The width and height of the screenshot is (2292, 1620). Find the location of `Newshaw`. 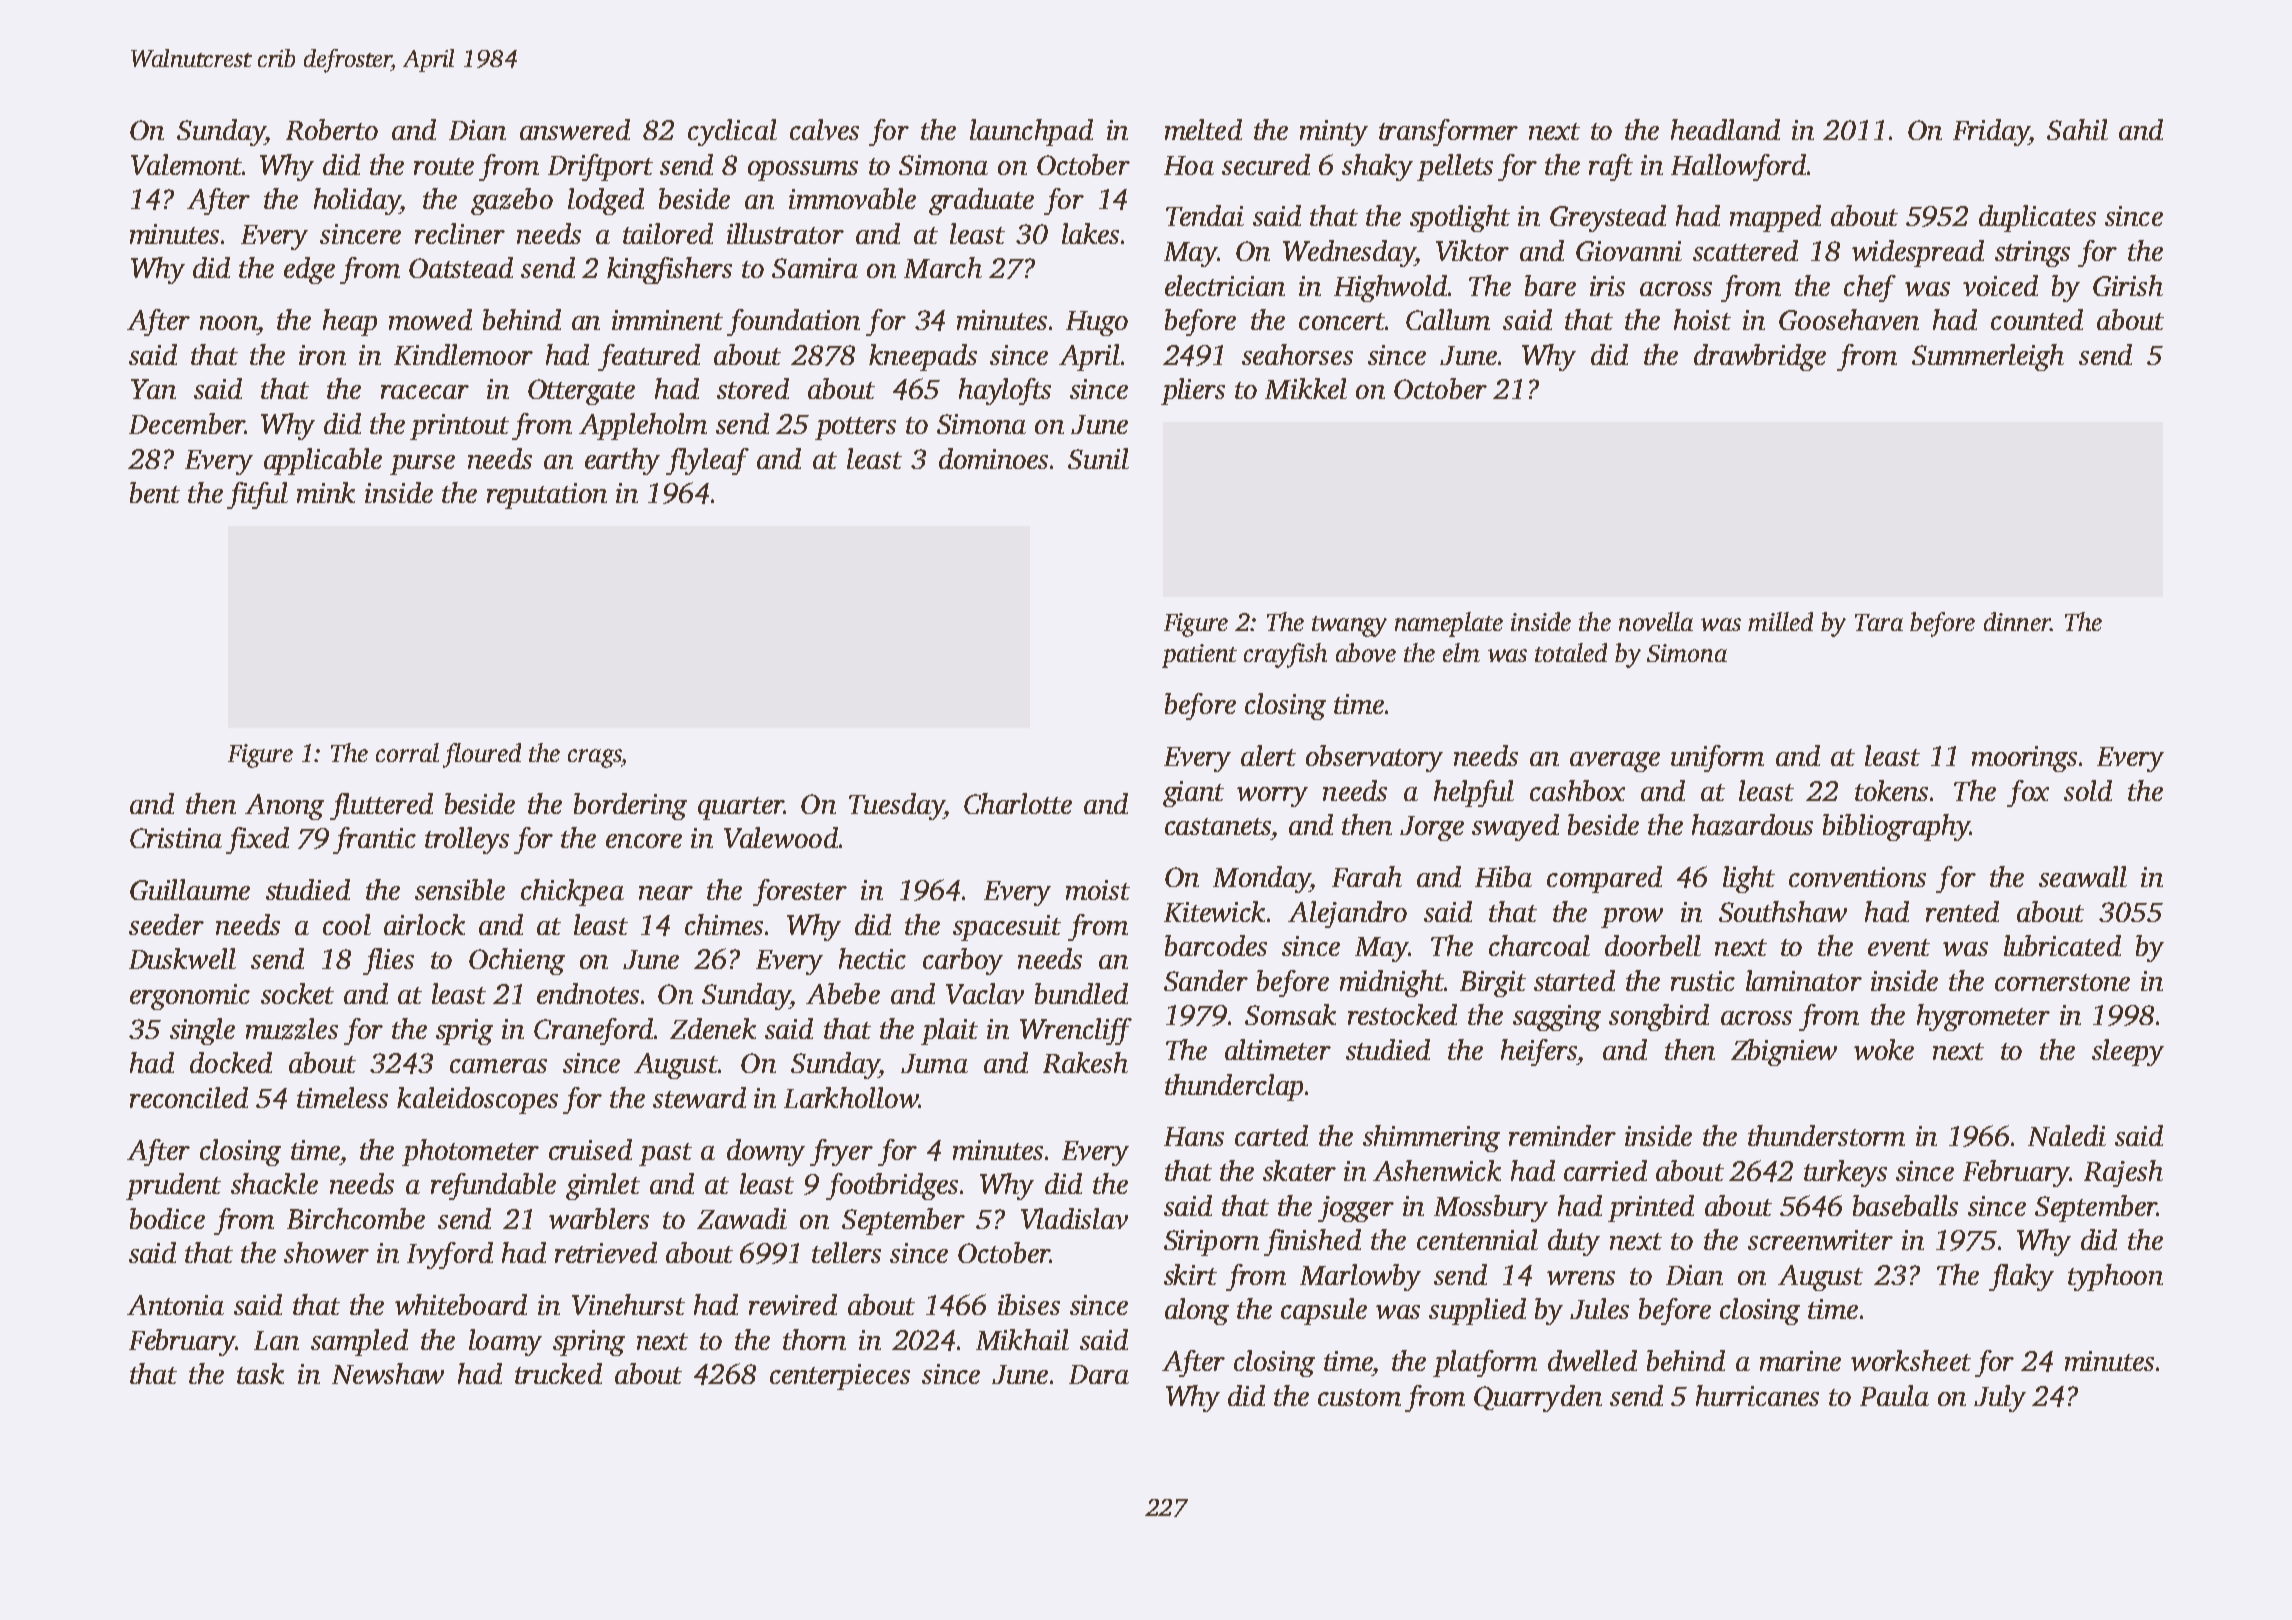

Newshaw is located at coordinates (388, 1373).
